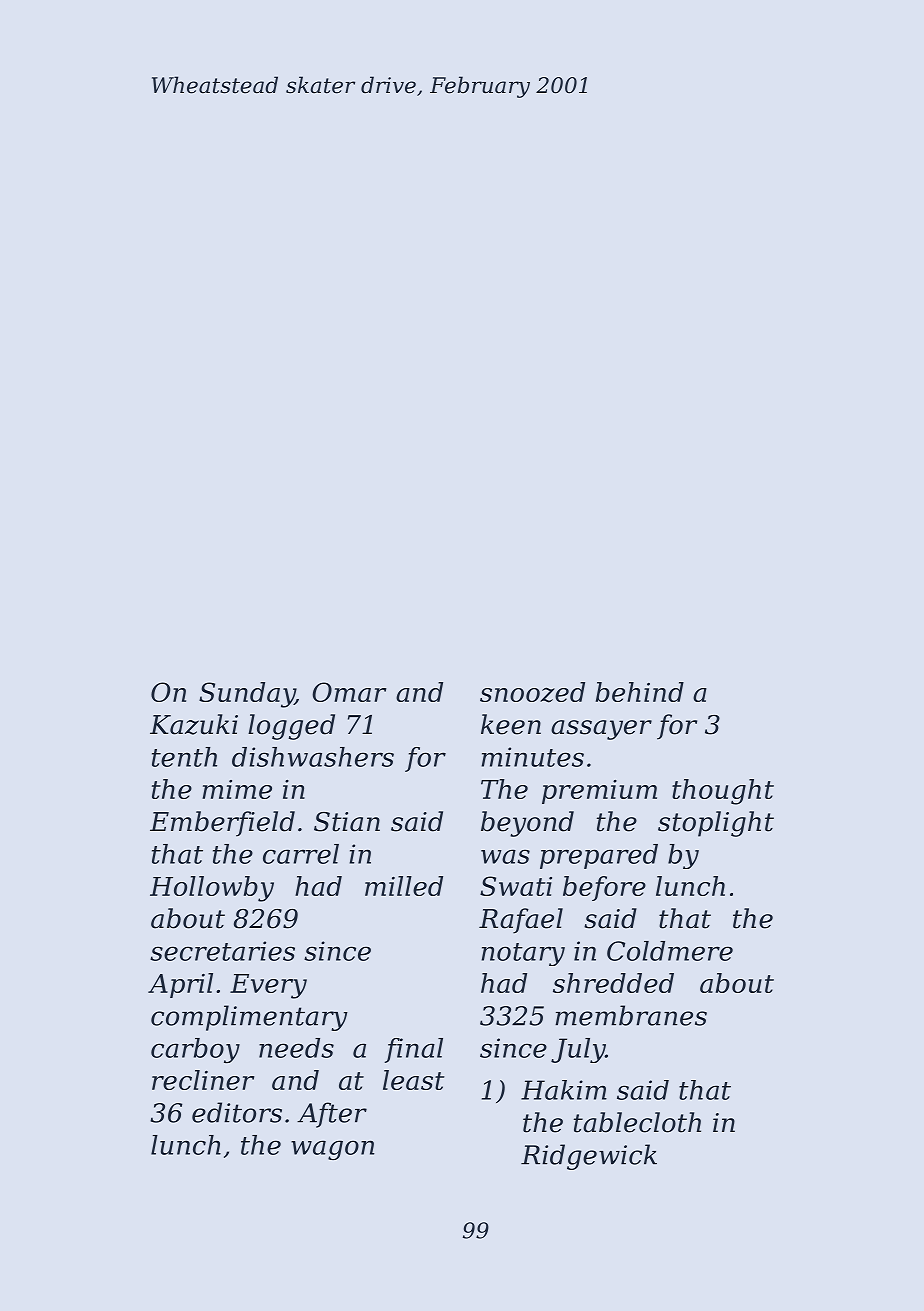  I want to click on tablecloth, so click(637, 1122).
